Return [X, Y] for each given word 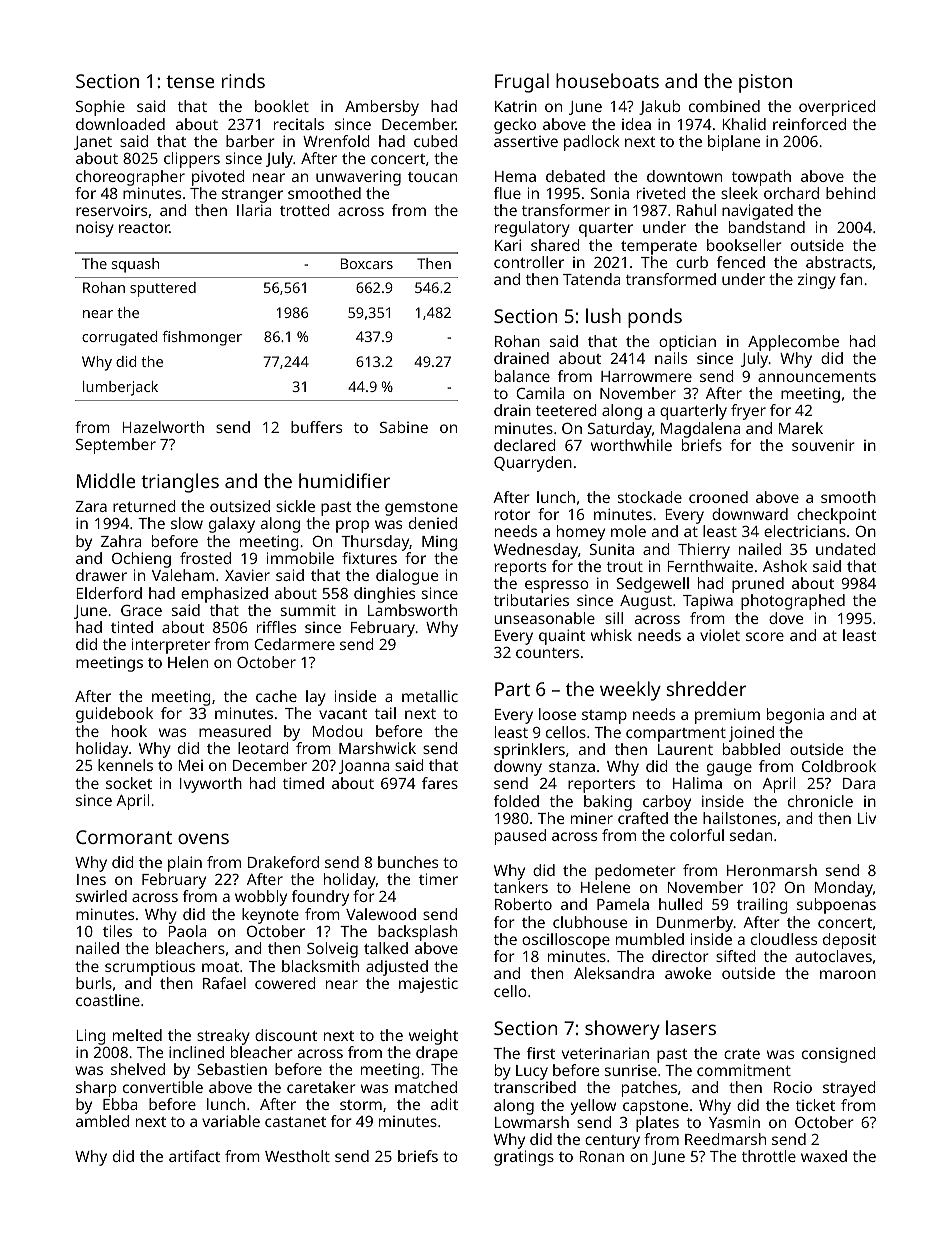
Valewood [381, 914]
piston [765, 83]
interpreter [171, 646]
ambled [102, 1121]
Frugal [522, 83]
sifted [736, 956]
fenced [741, 262]
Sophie [100, 108]
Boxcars [367, 263]
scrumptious [150, 968]
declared [525, 445]
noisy [95, 229]
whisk [611, 635]
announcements [817, 377]
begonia [795, 716]
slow [187, 523]
